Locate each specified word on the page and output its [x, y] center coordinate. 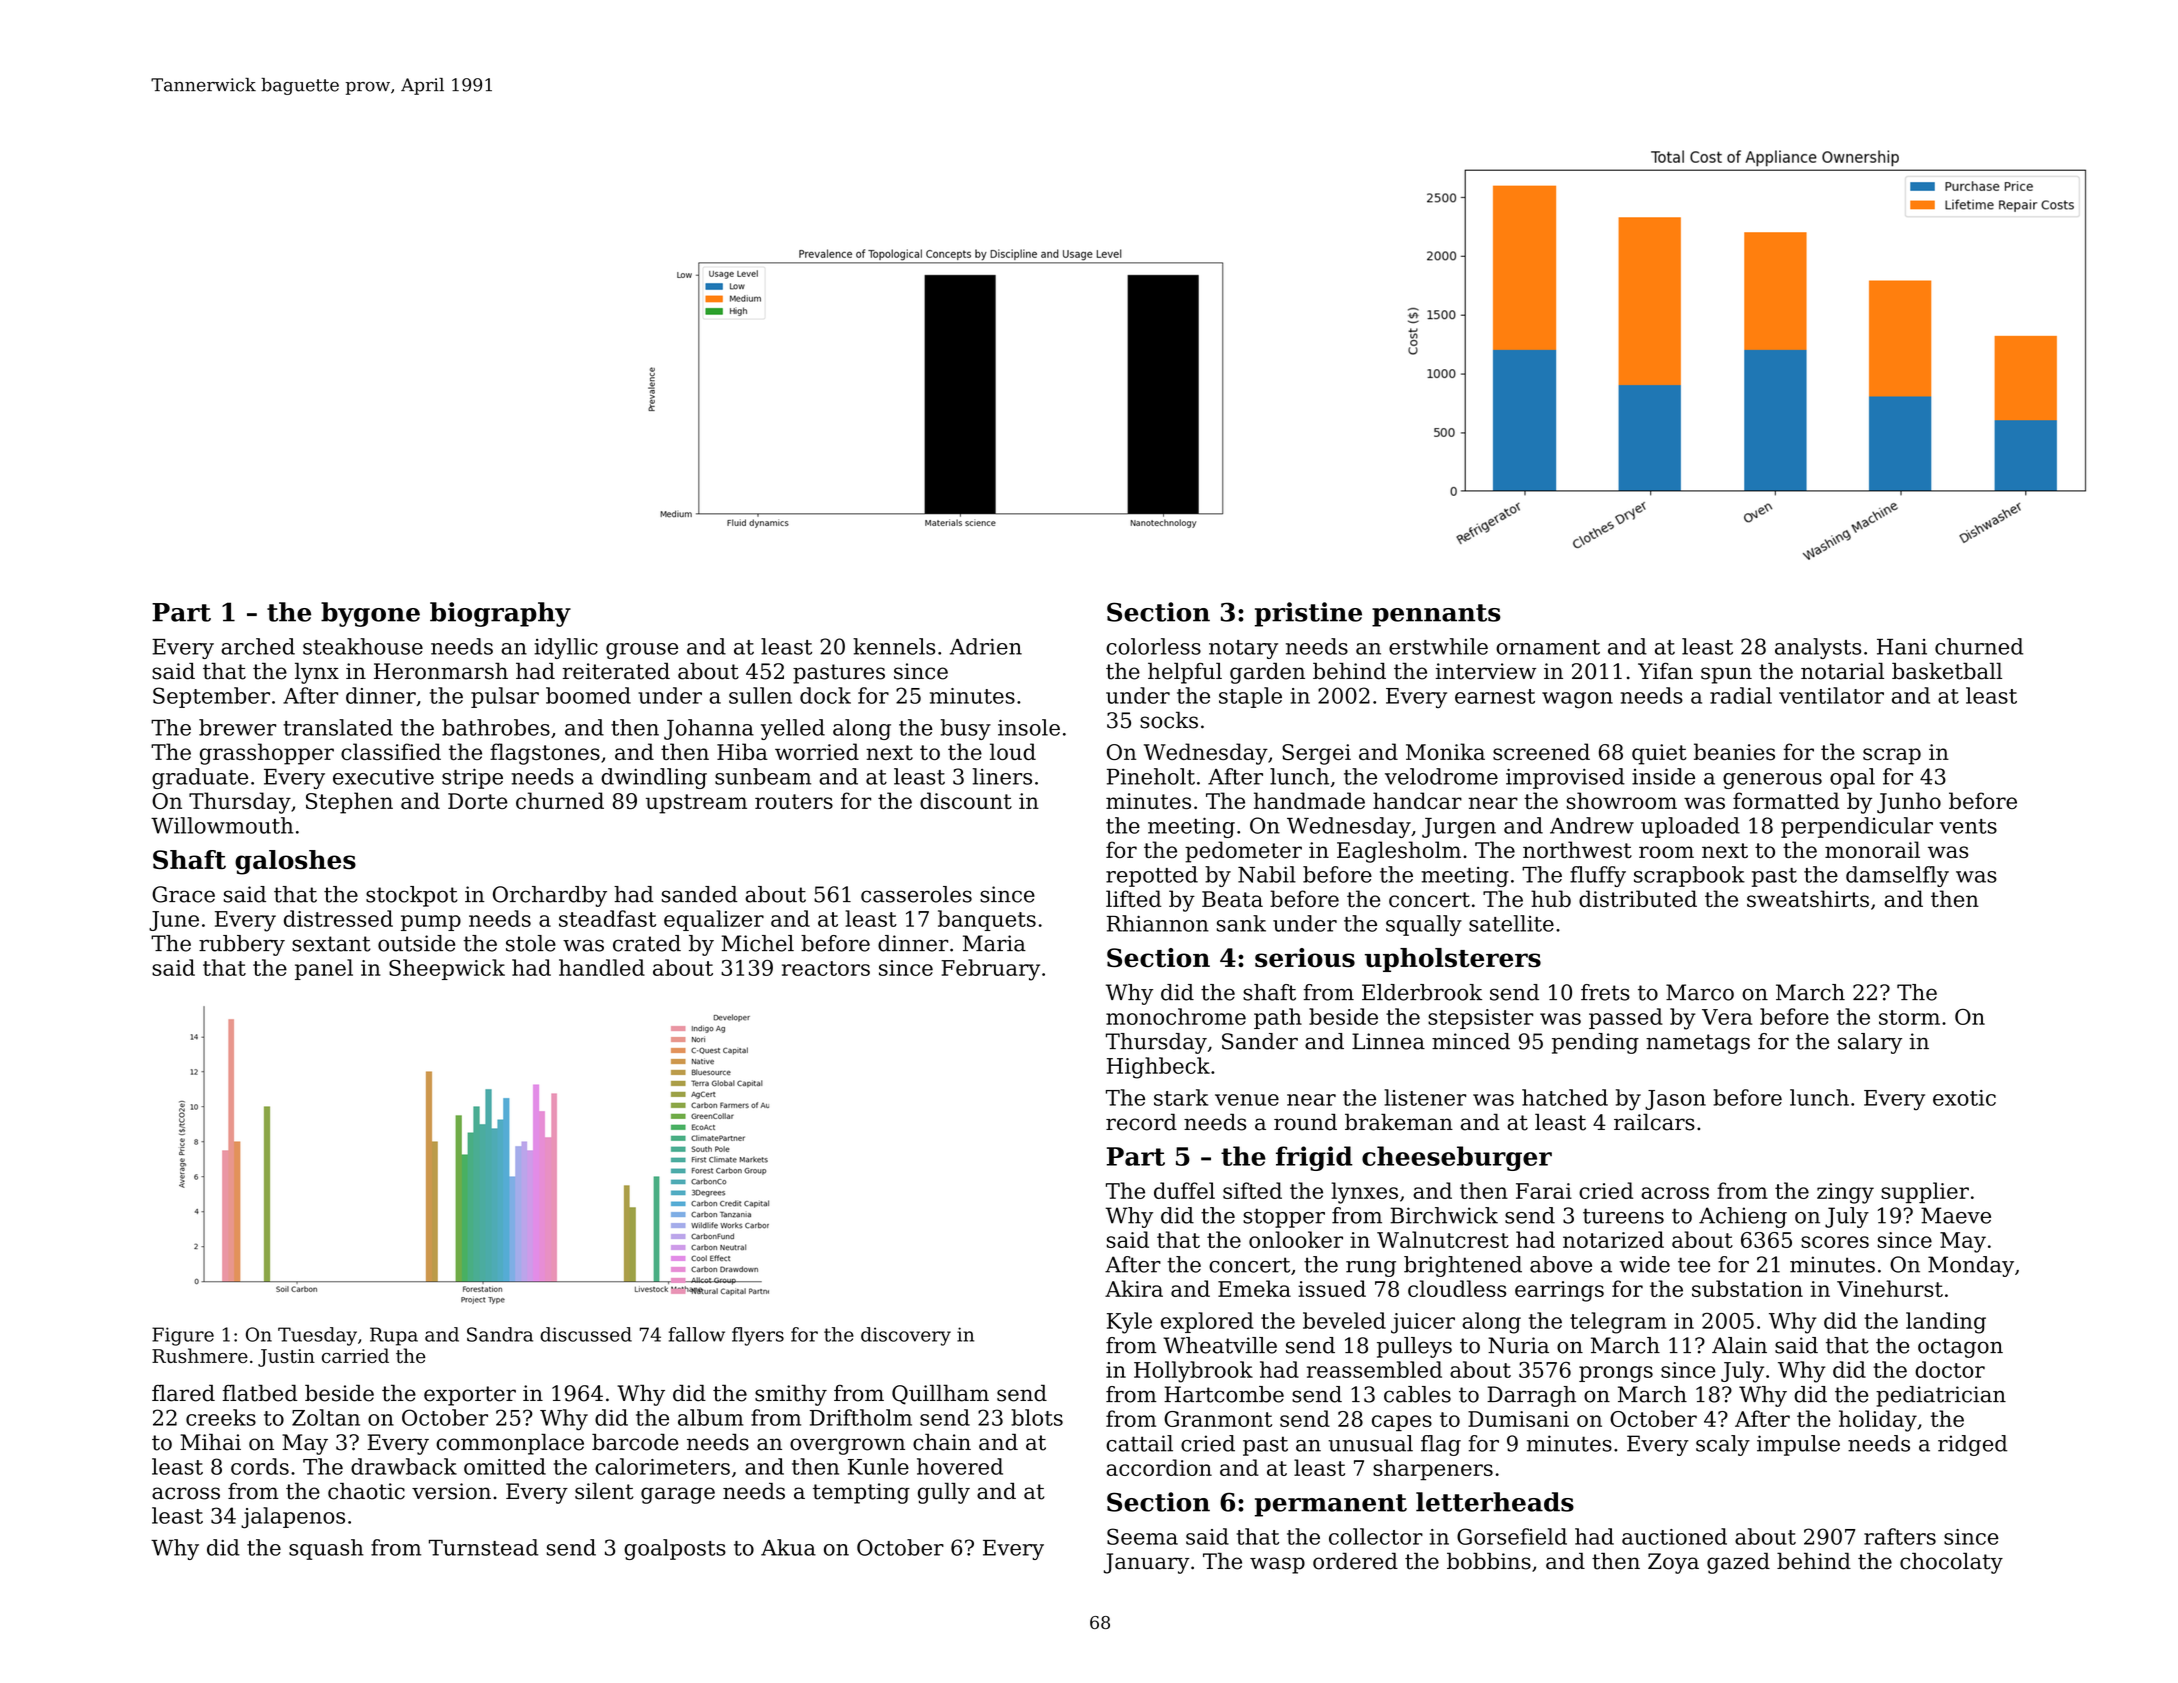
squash [326, 1549]
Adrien [986, 646]
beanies [1734, 751]
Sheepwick [447, 969]
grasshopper [267, 754]
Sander [1260, 1041]
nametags [1698, 1044]
